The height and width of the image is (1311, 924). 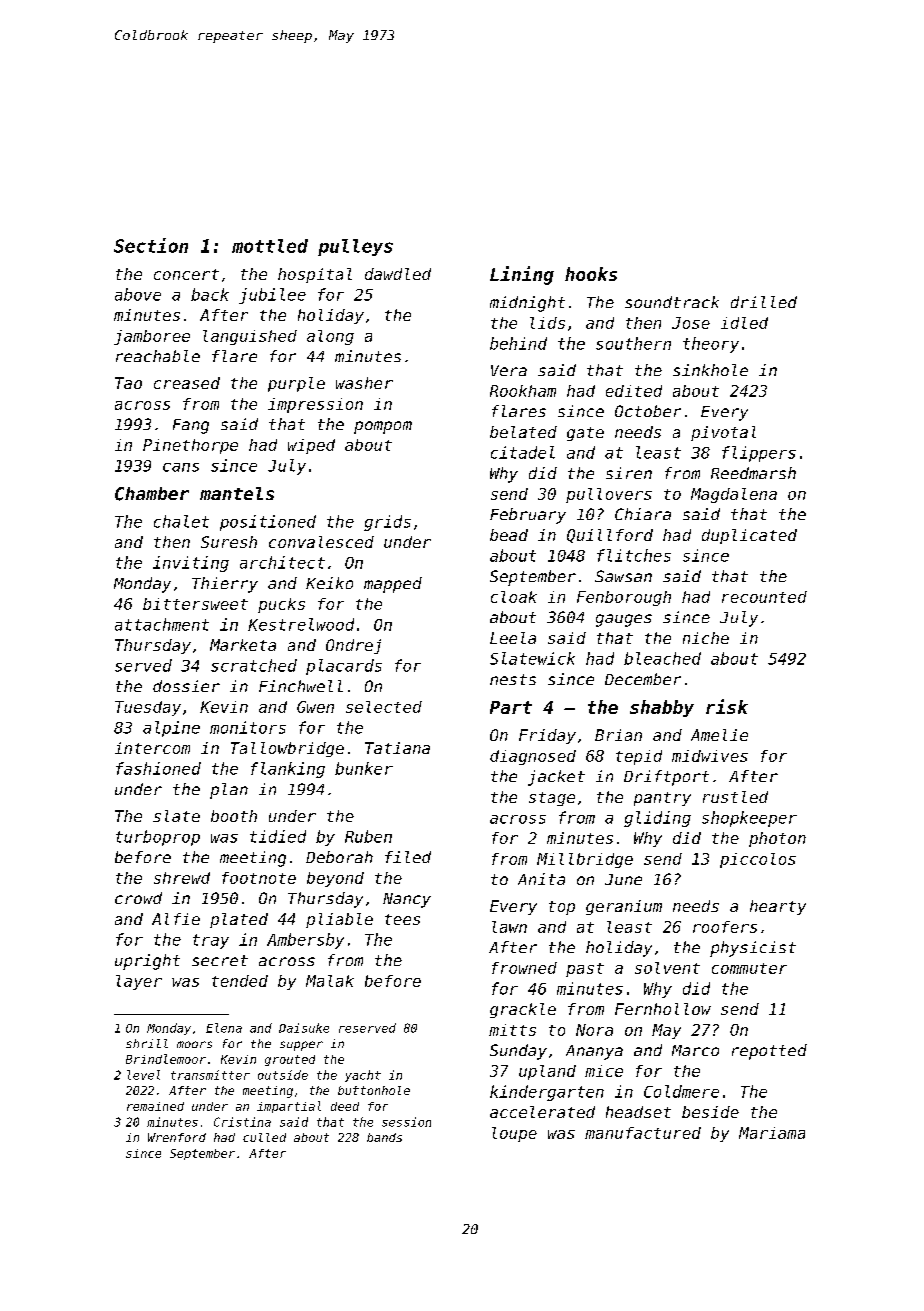 I want to click on loupe, so click(x=514, y=1134).
